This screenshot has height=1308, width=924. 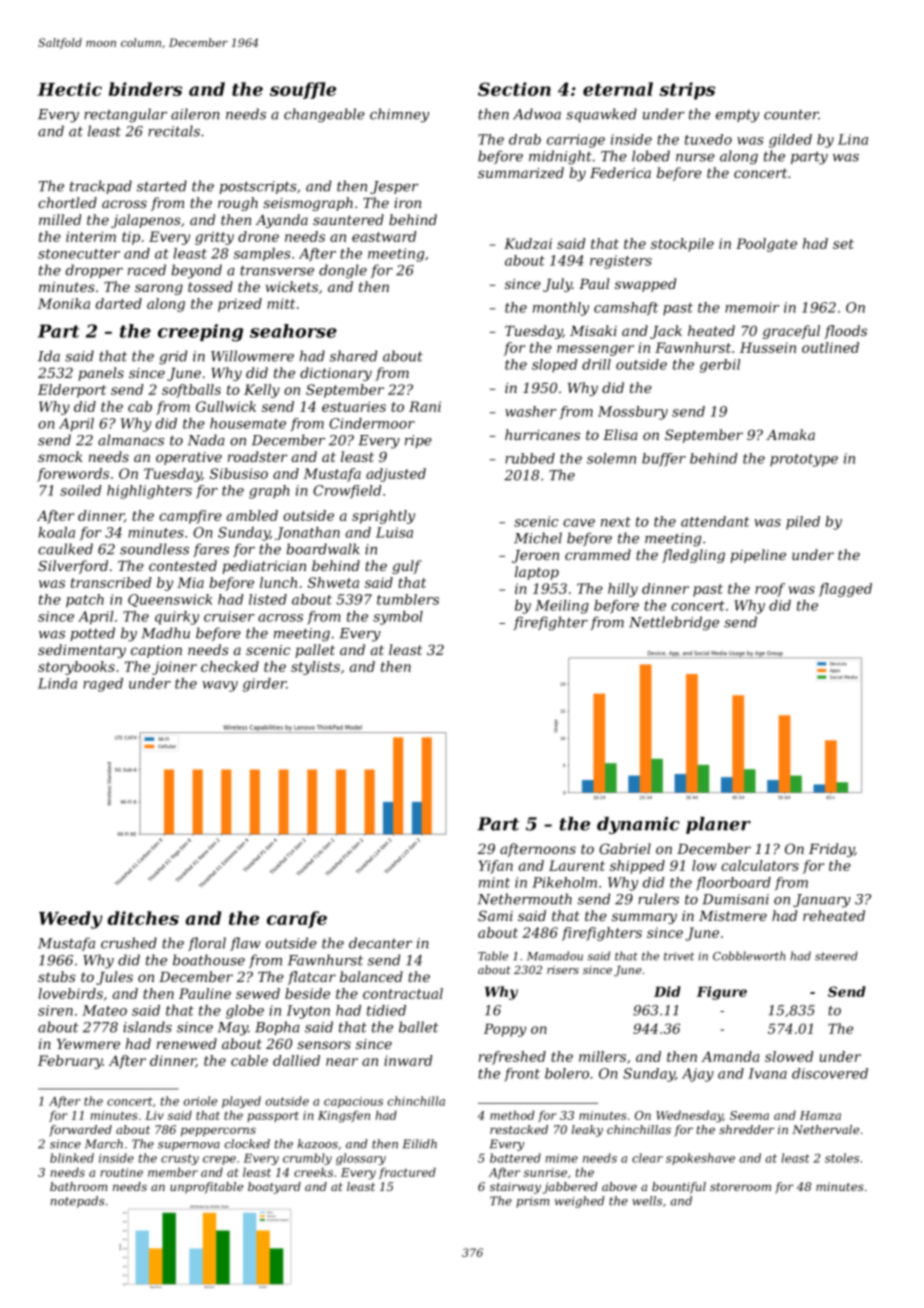 I want to click on strips, so click(x=687, y=91).
